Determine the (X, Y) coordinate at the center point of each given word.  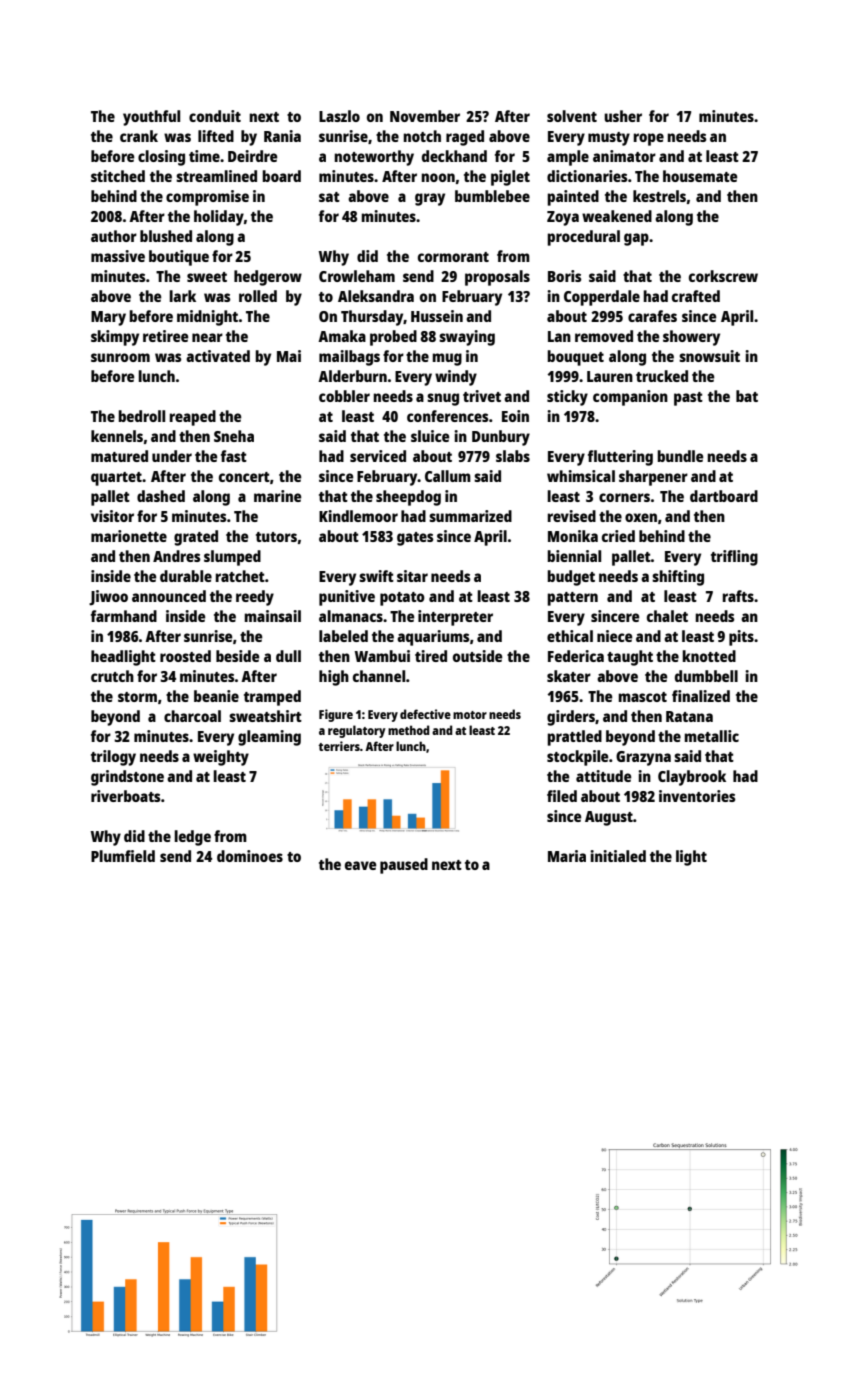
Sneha (234, 436)
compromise (207, 198)
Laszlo (339, 116)
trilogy (113, 758)
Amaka (342, 336)
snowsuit (709, 356)
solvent (572, 116)
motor (470, 715)
